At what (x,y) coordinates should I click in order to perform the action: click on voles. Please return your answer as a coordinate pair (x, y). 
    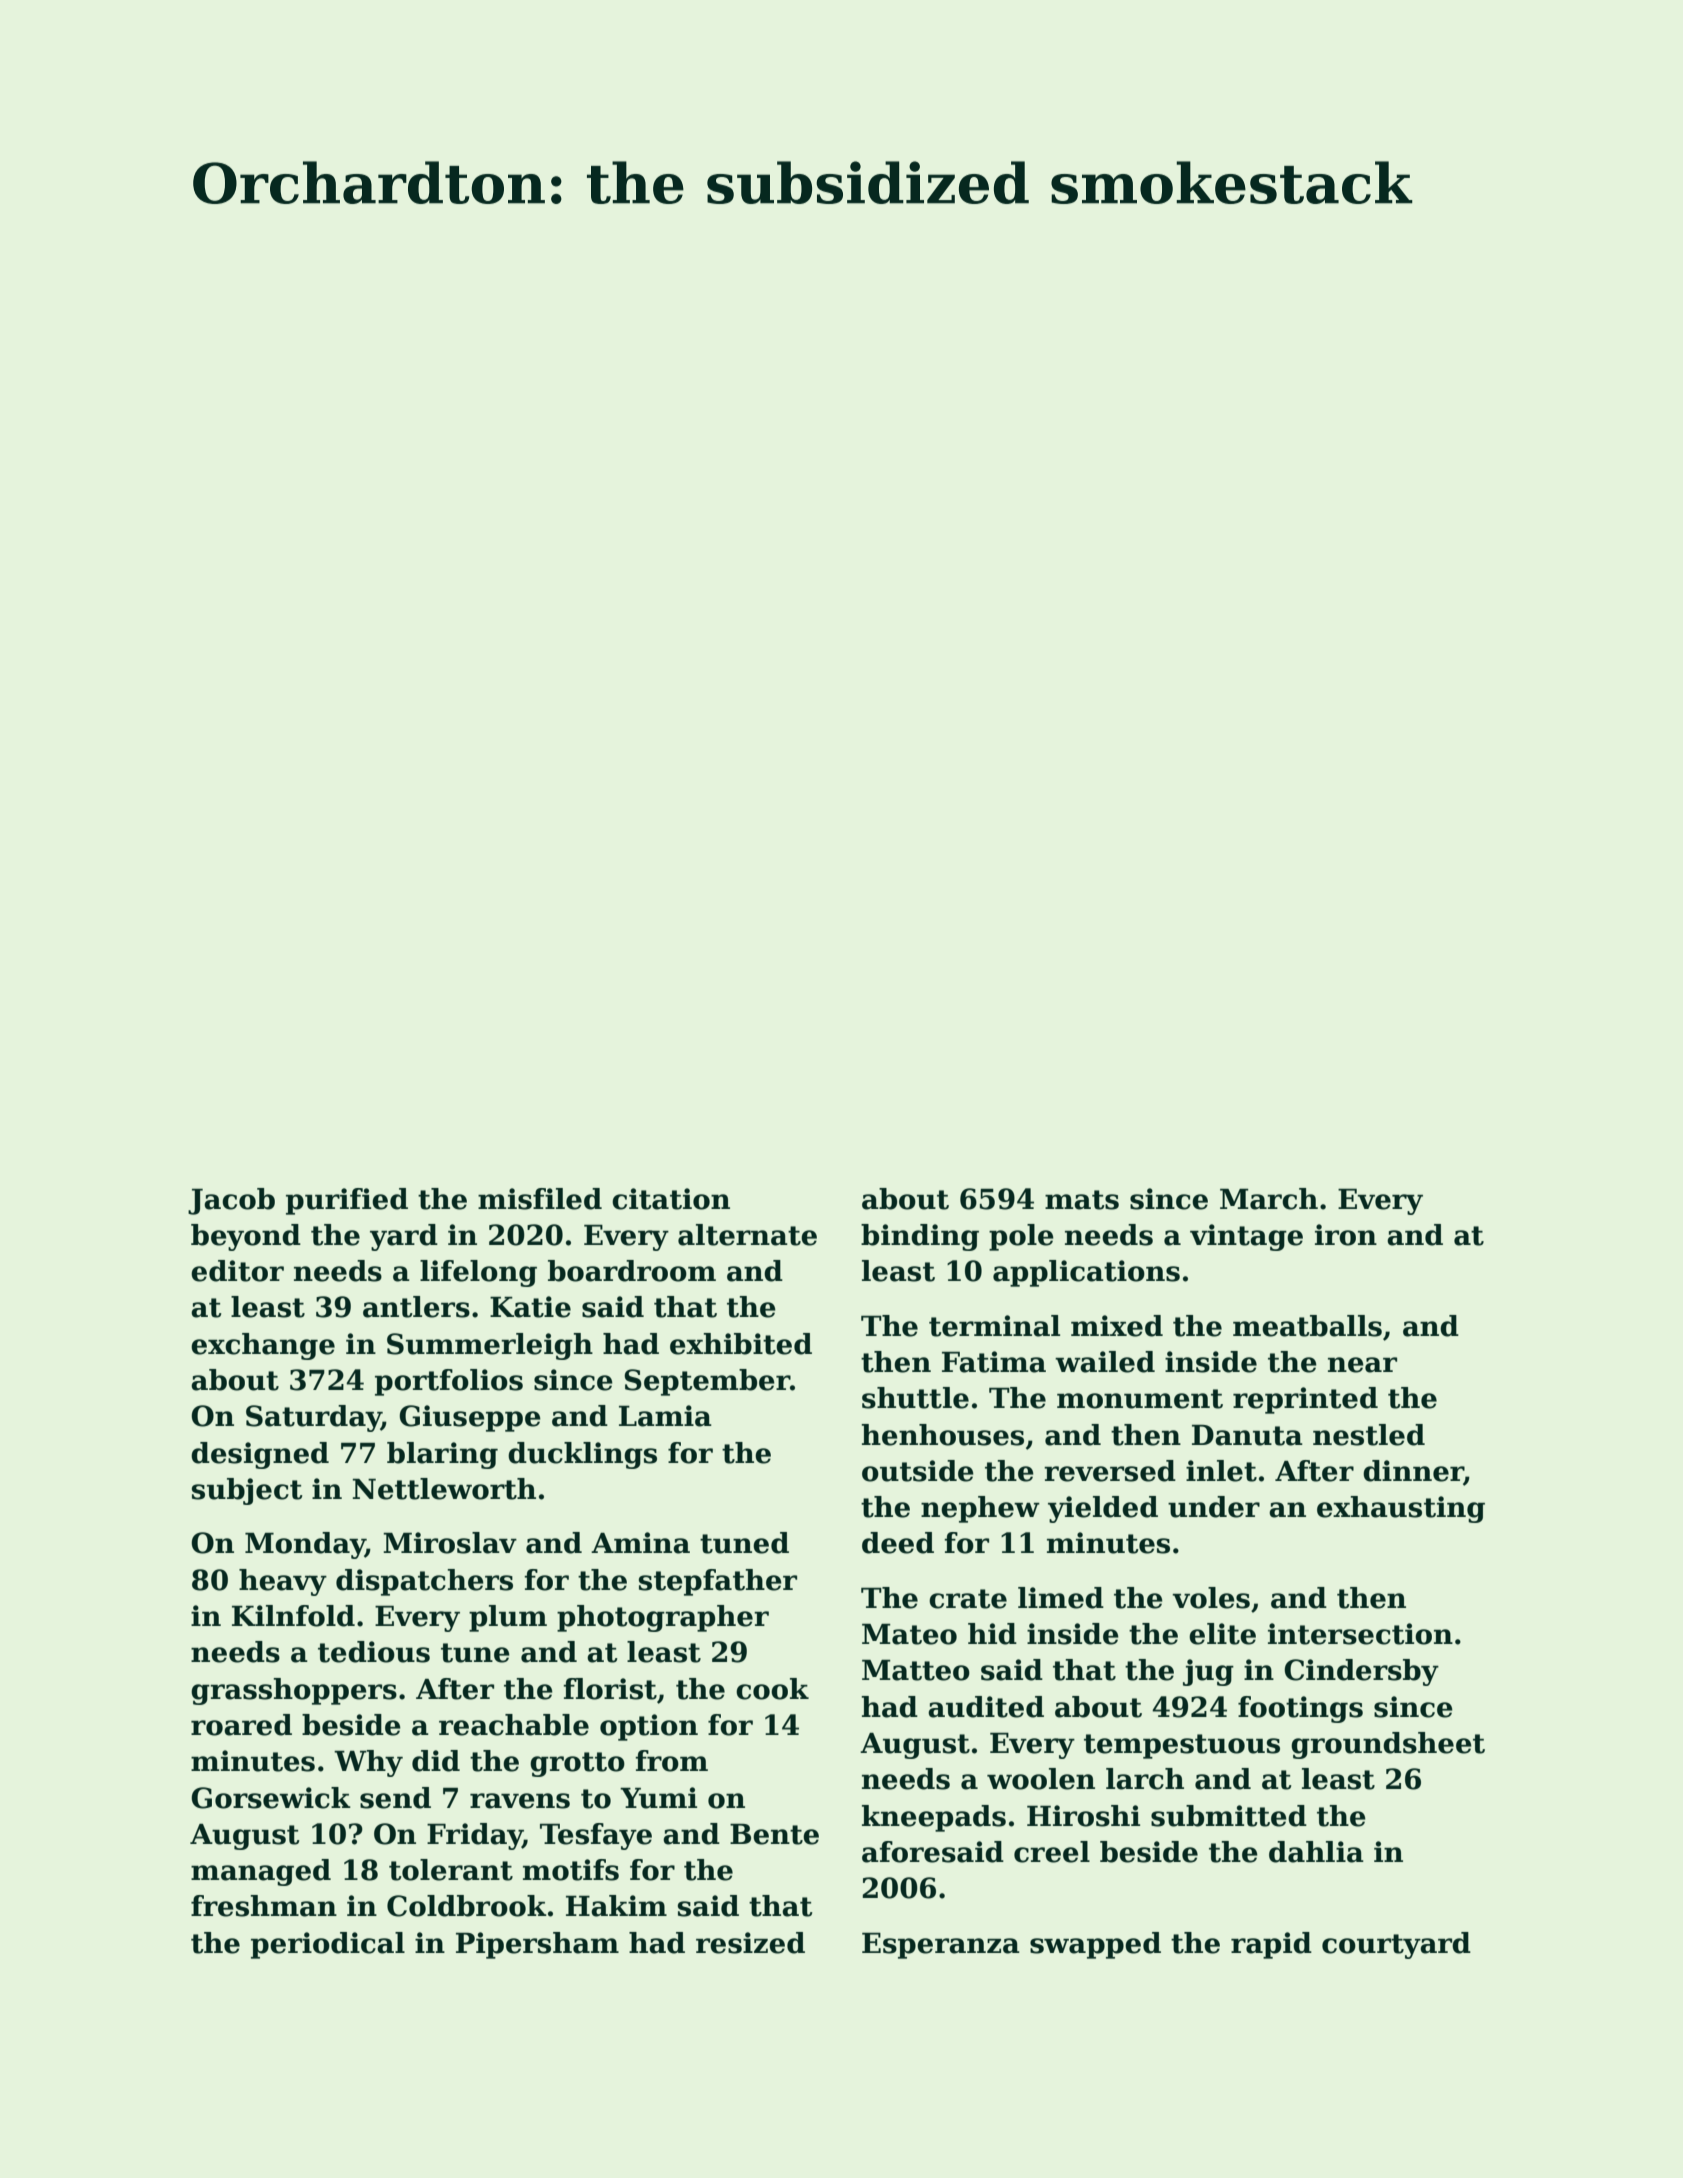
    Looking at the image, I should click on (1211, 1598).
